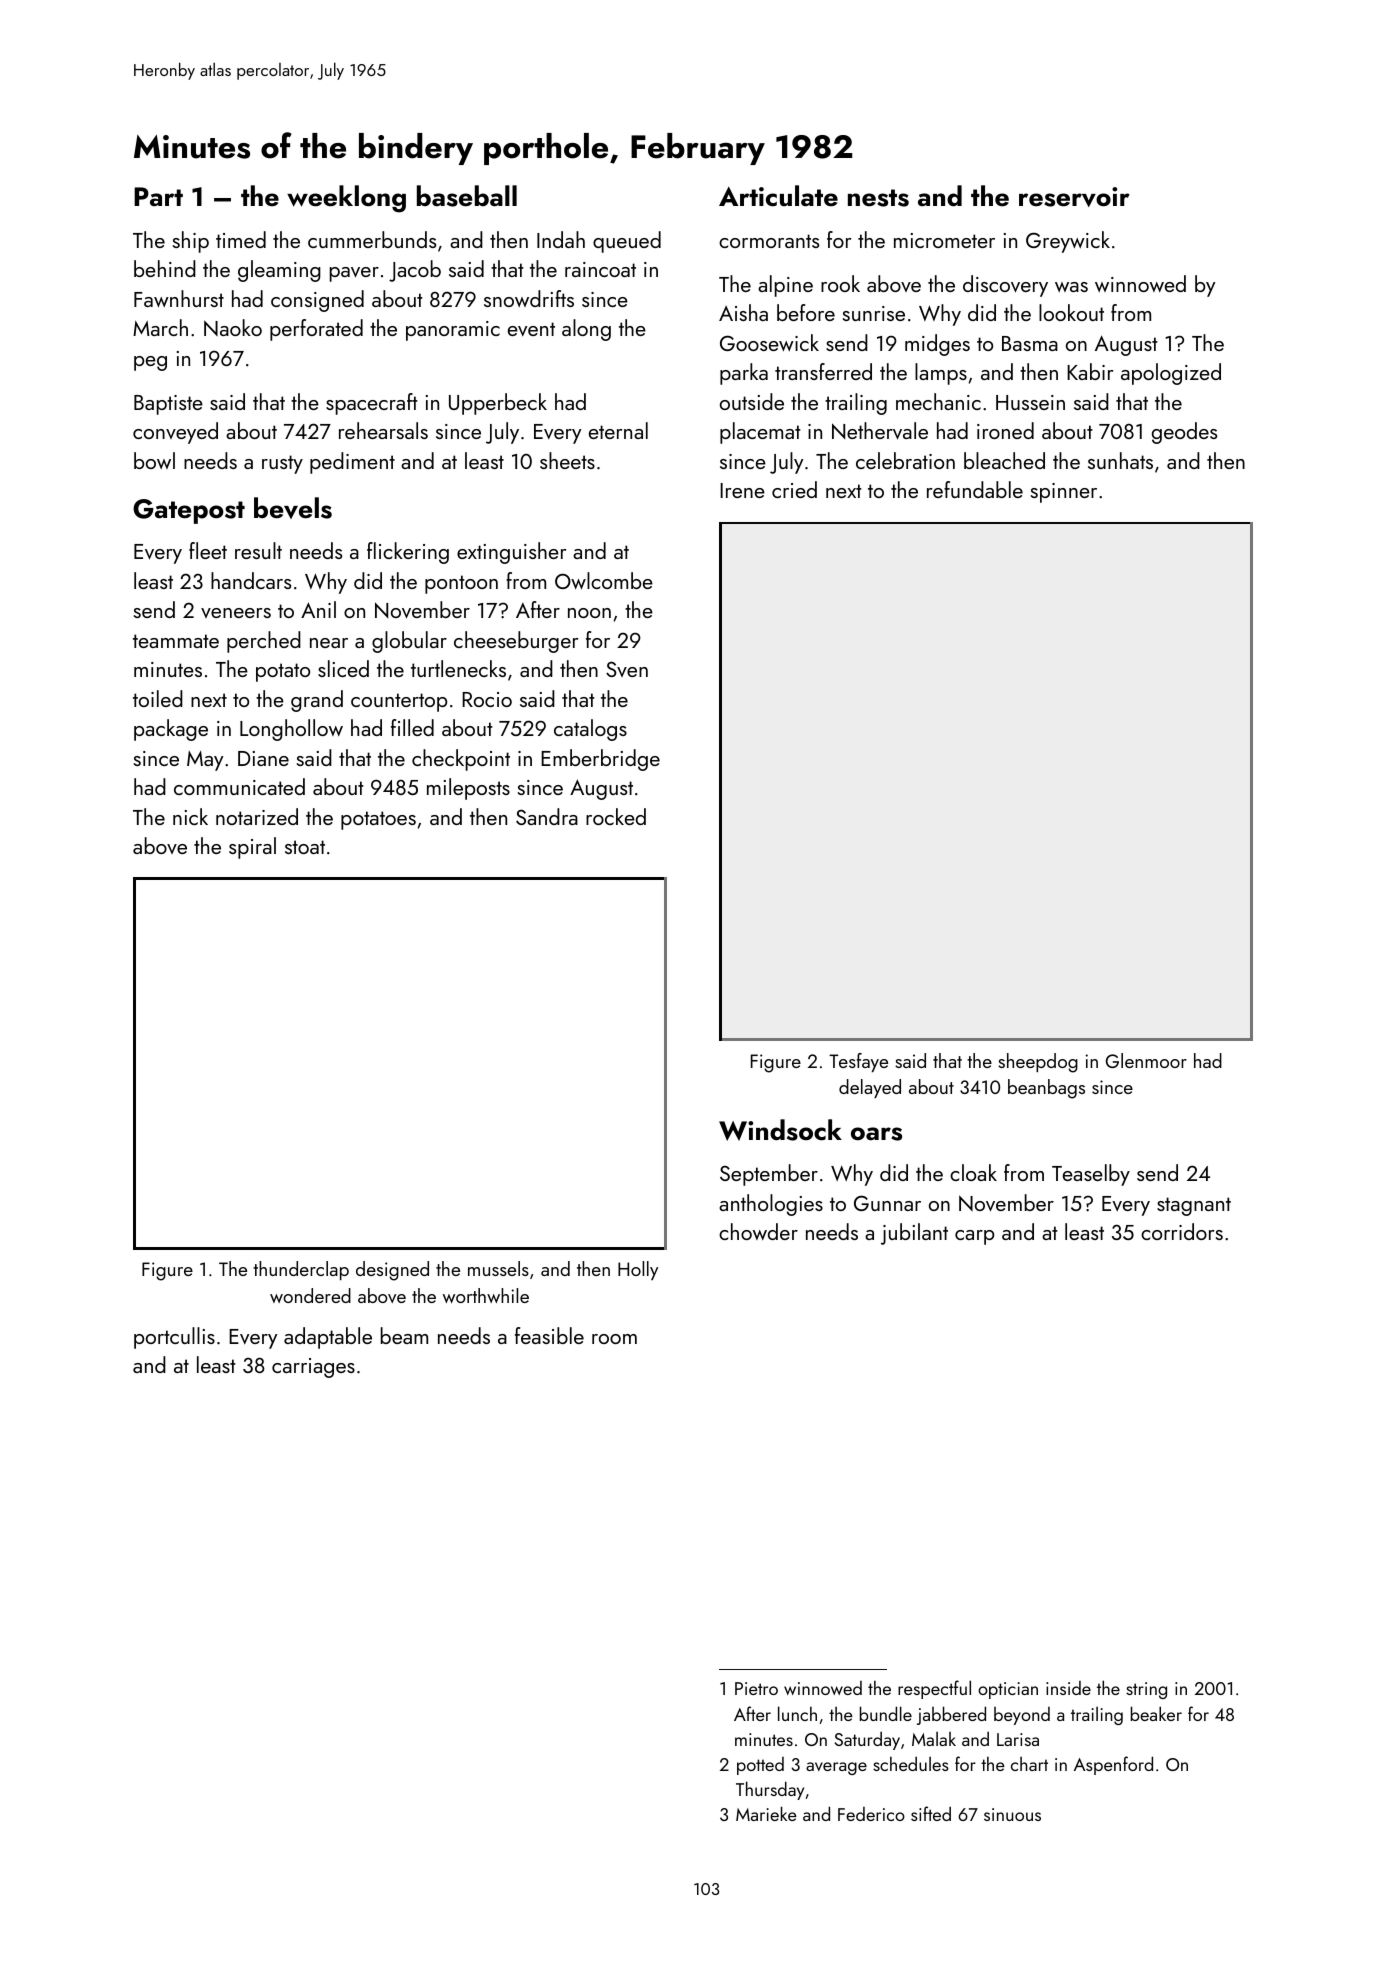 The image size is (1386, 1969). Describe the element at coordinates (627, 669) in the screenshot. I see `Sven` at that location.
